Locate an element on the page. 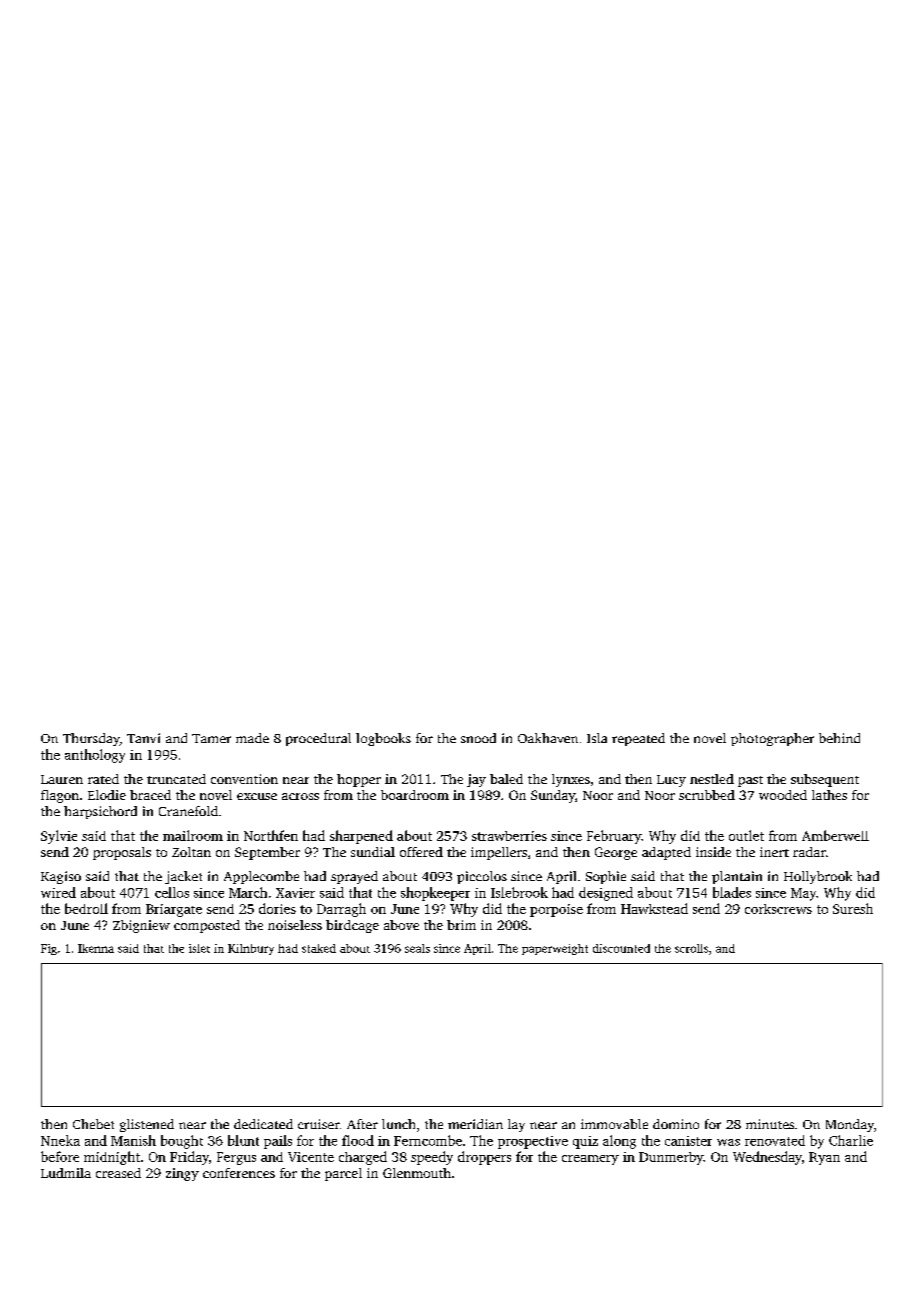 This document has width=924, height=1308. behind is located at coordinates (839, 738).
